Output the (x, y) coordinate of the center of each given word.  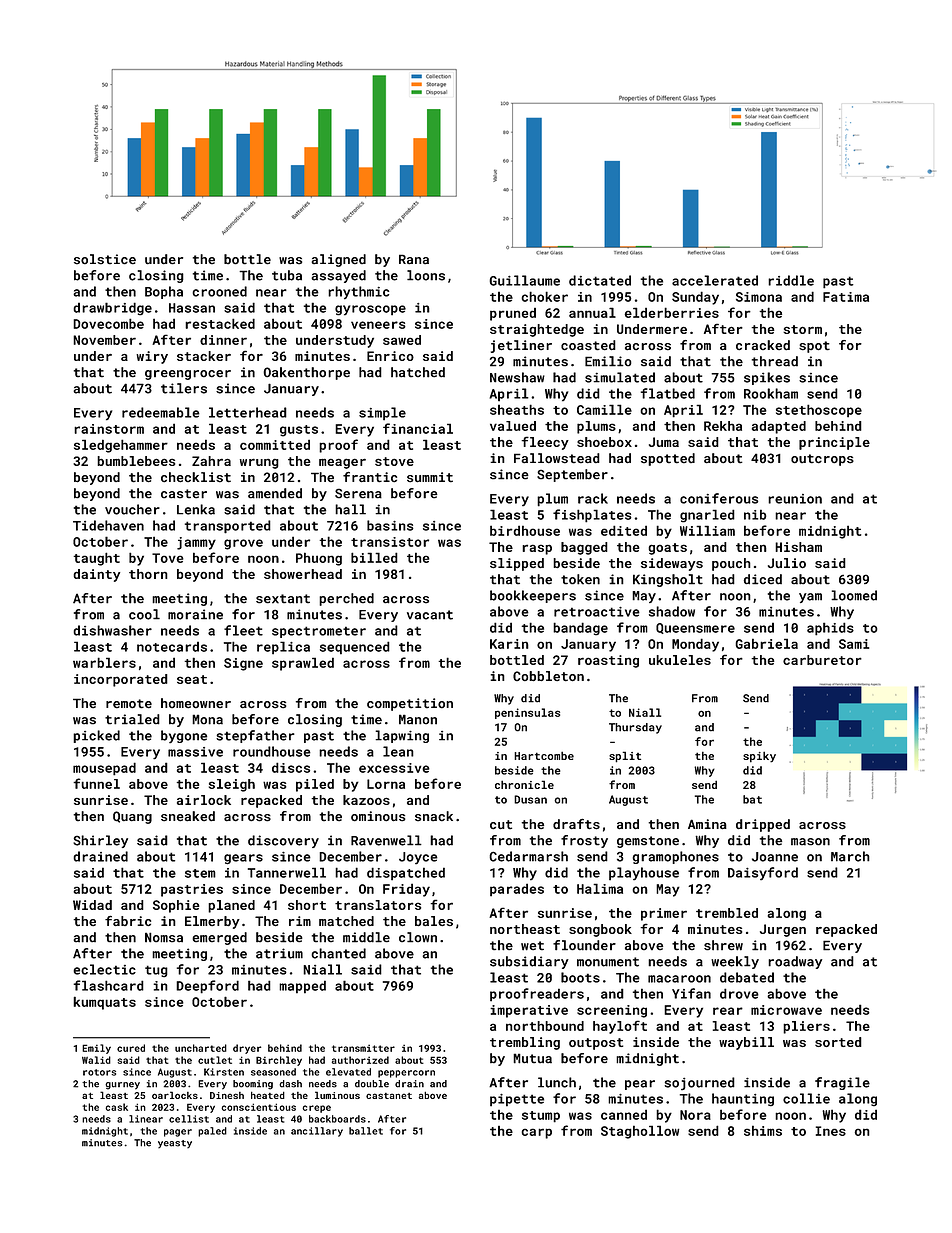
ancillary (317, 1132)
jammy (196, 543)
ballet (366, 1131)
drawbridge (112, 309)
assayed (338, 276)
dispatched (406, 874)
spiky (759, 757)
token (580, 579)
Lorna (386, 784)
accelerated (715, 280)
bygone (184, 736)
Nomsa (164, 937)
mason (810, 842)
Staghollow (640, 1132)
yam (810, 598)
